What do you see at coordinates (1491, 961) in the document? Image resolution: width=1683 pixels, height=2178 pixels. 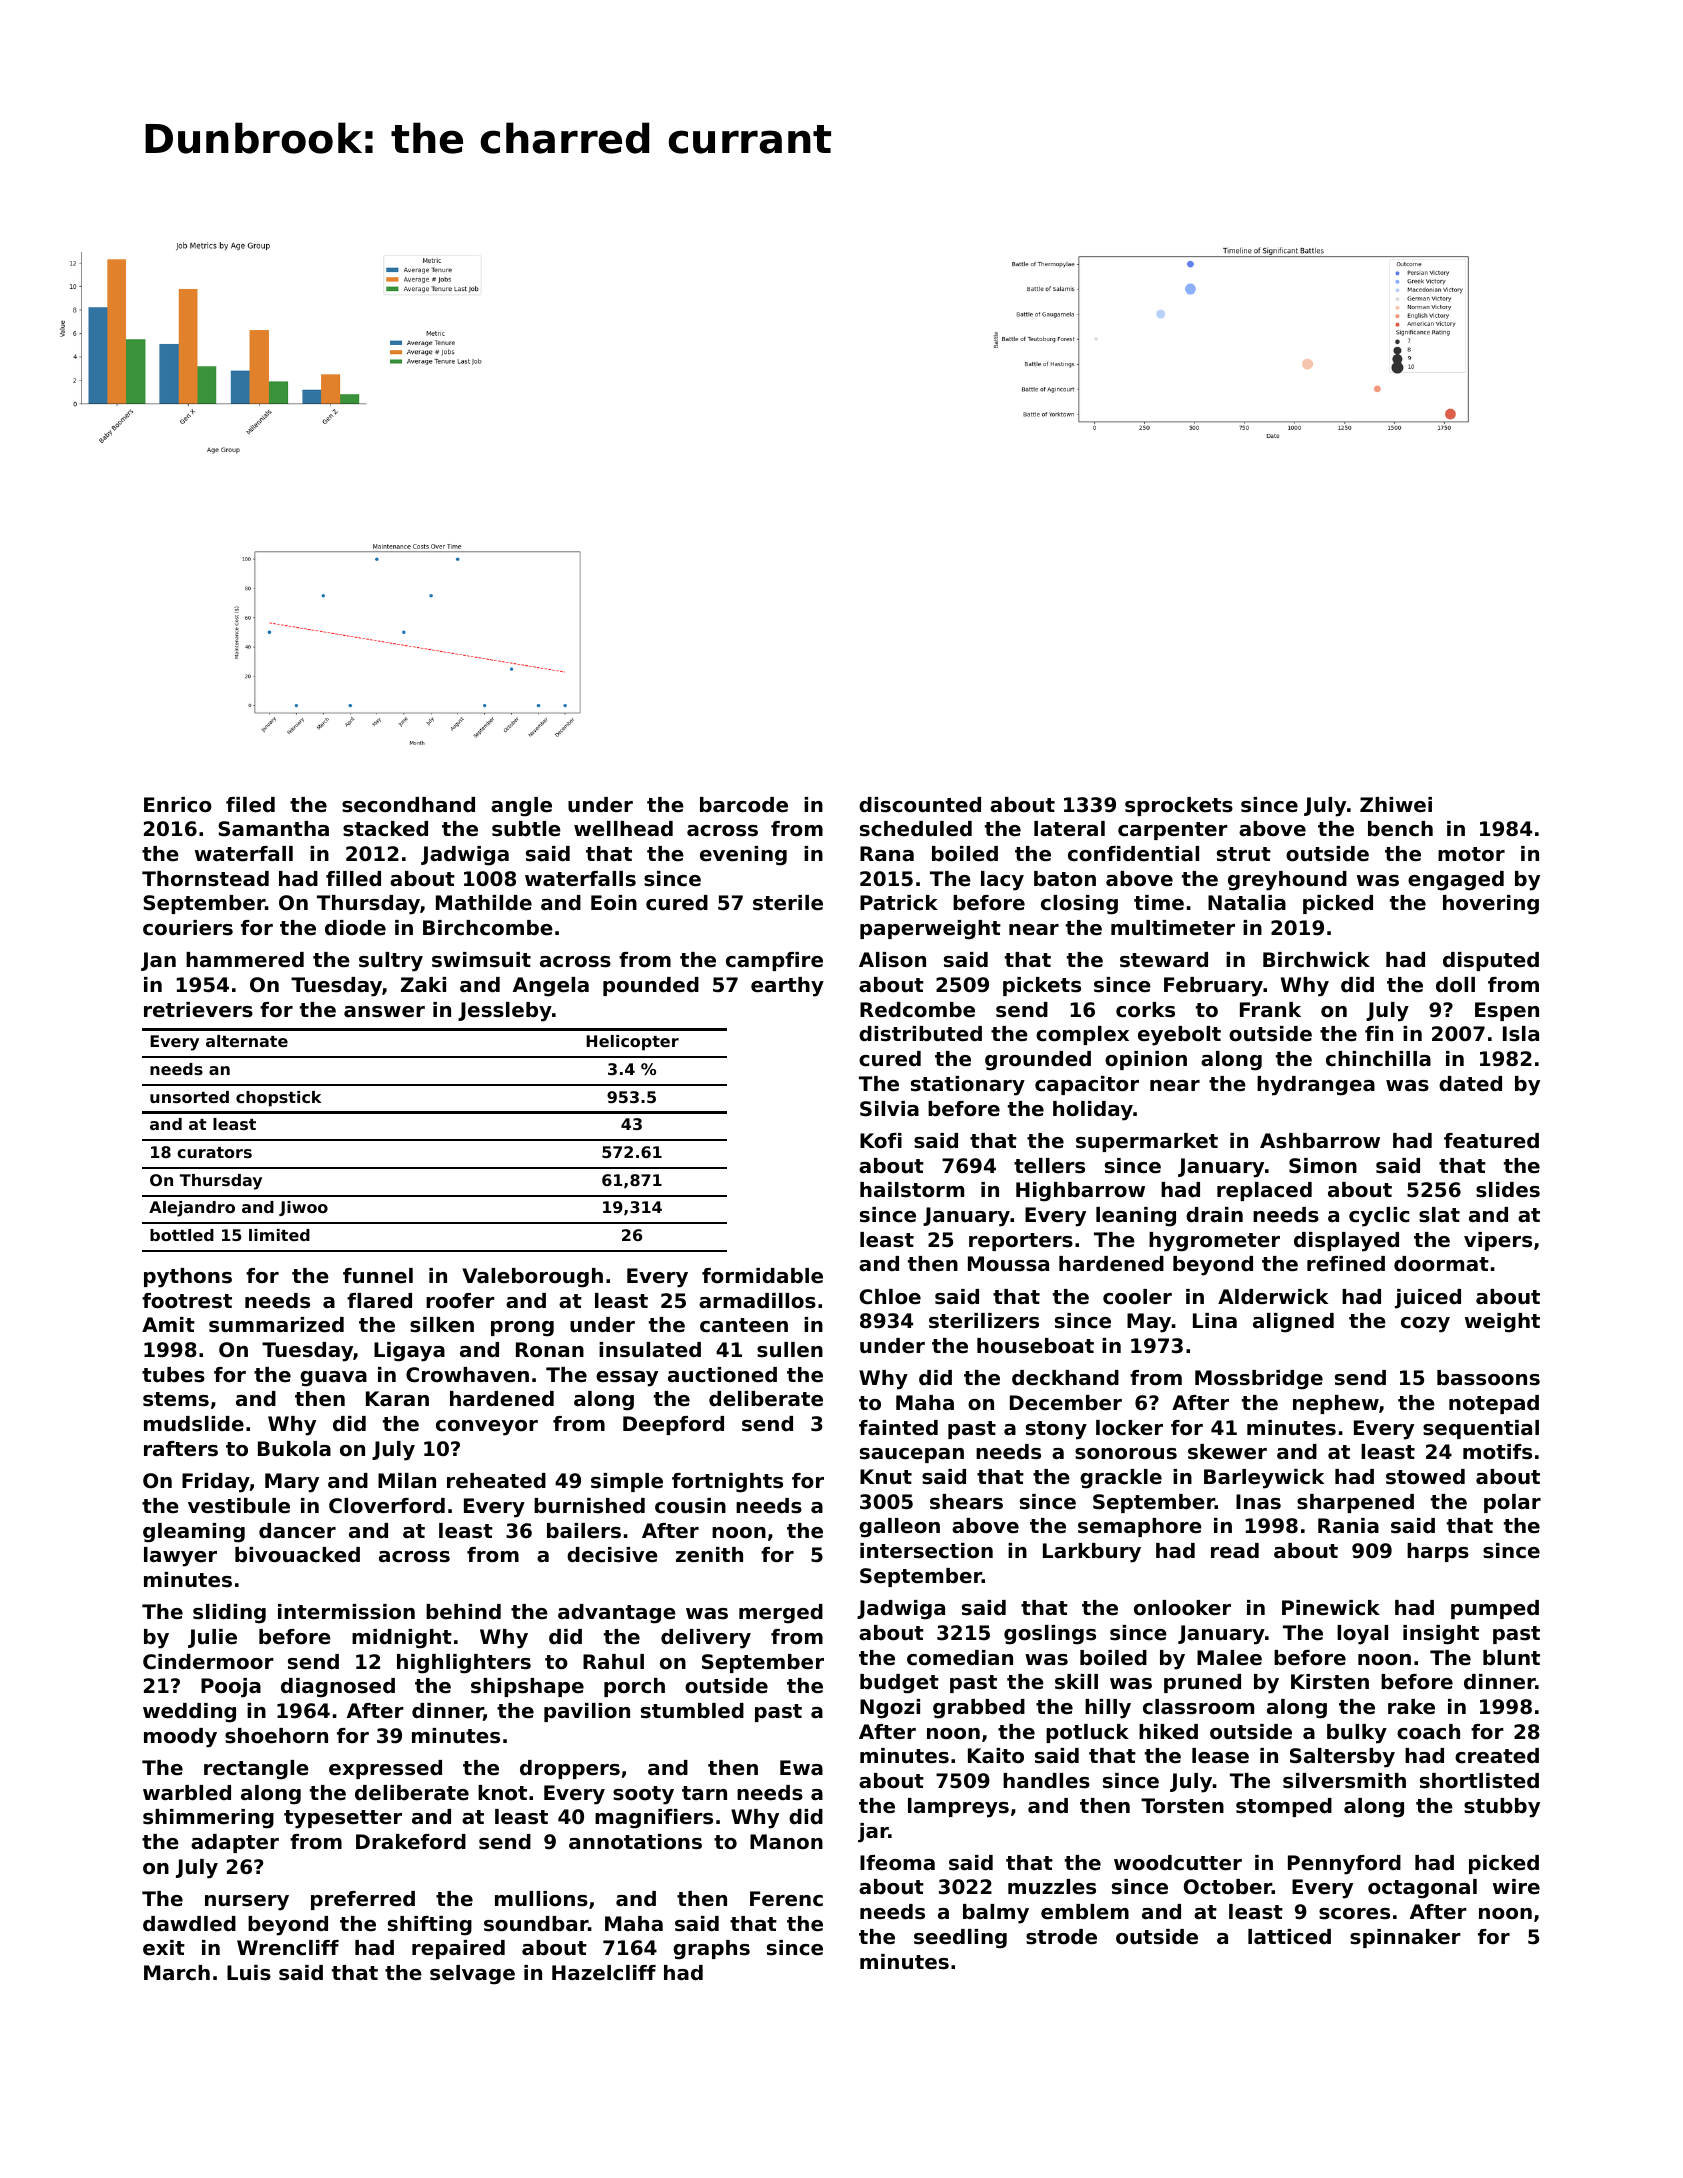 I see `disputed` at bounding box center [1491, 961].
